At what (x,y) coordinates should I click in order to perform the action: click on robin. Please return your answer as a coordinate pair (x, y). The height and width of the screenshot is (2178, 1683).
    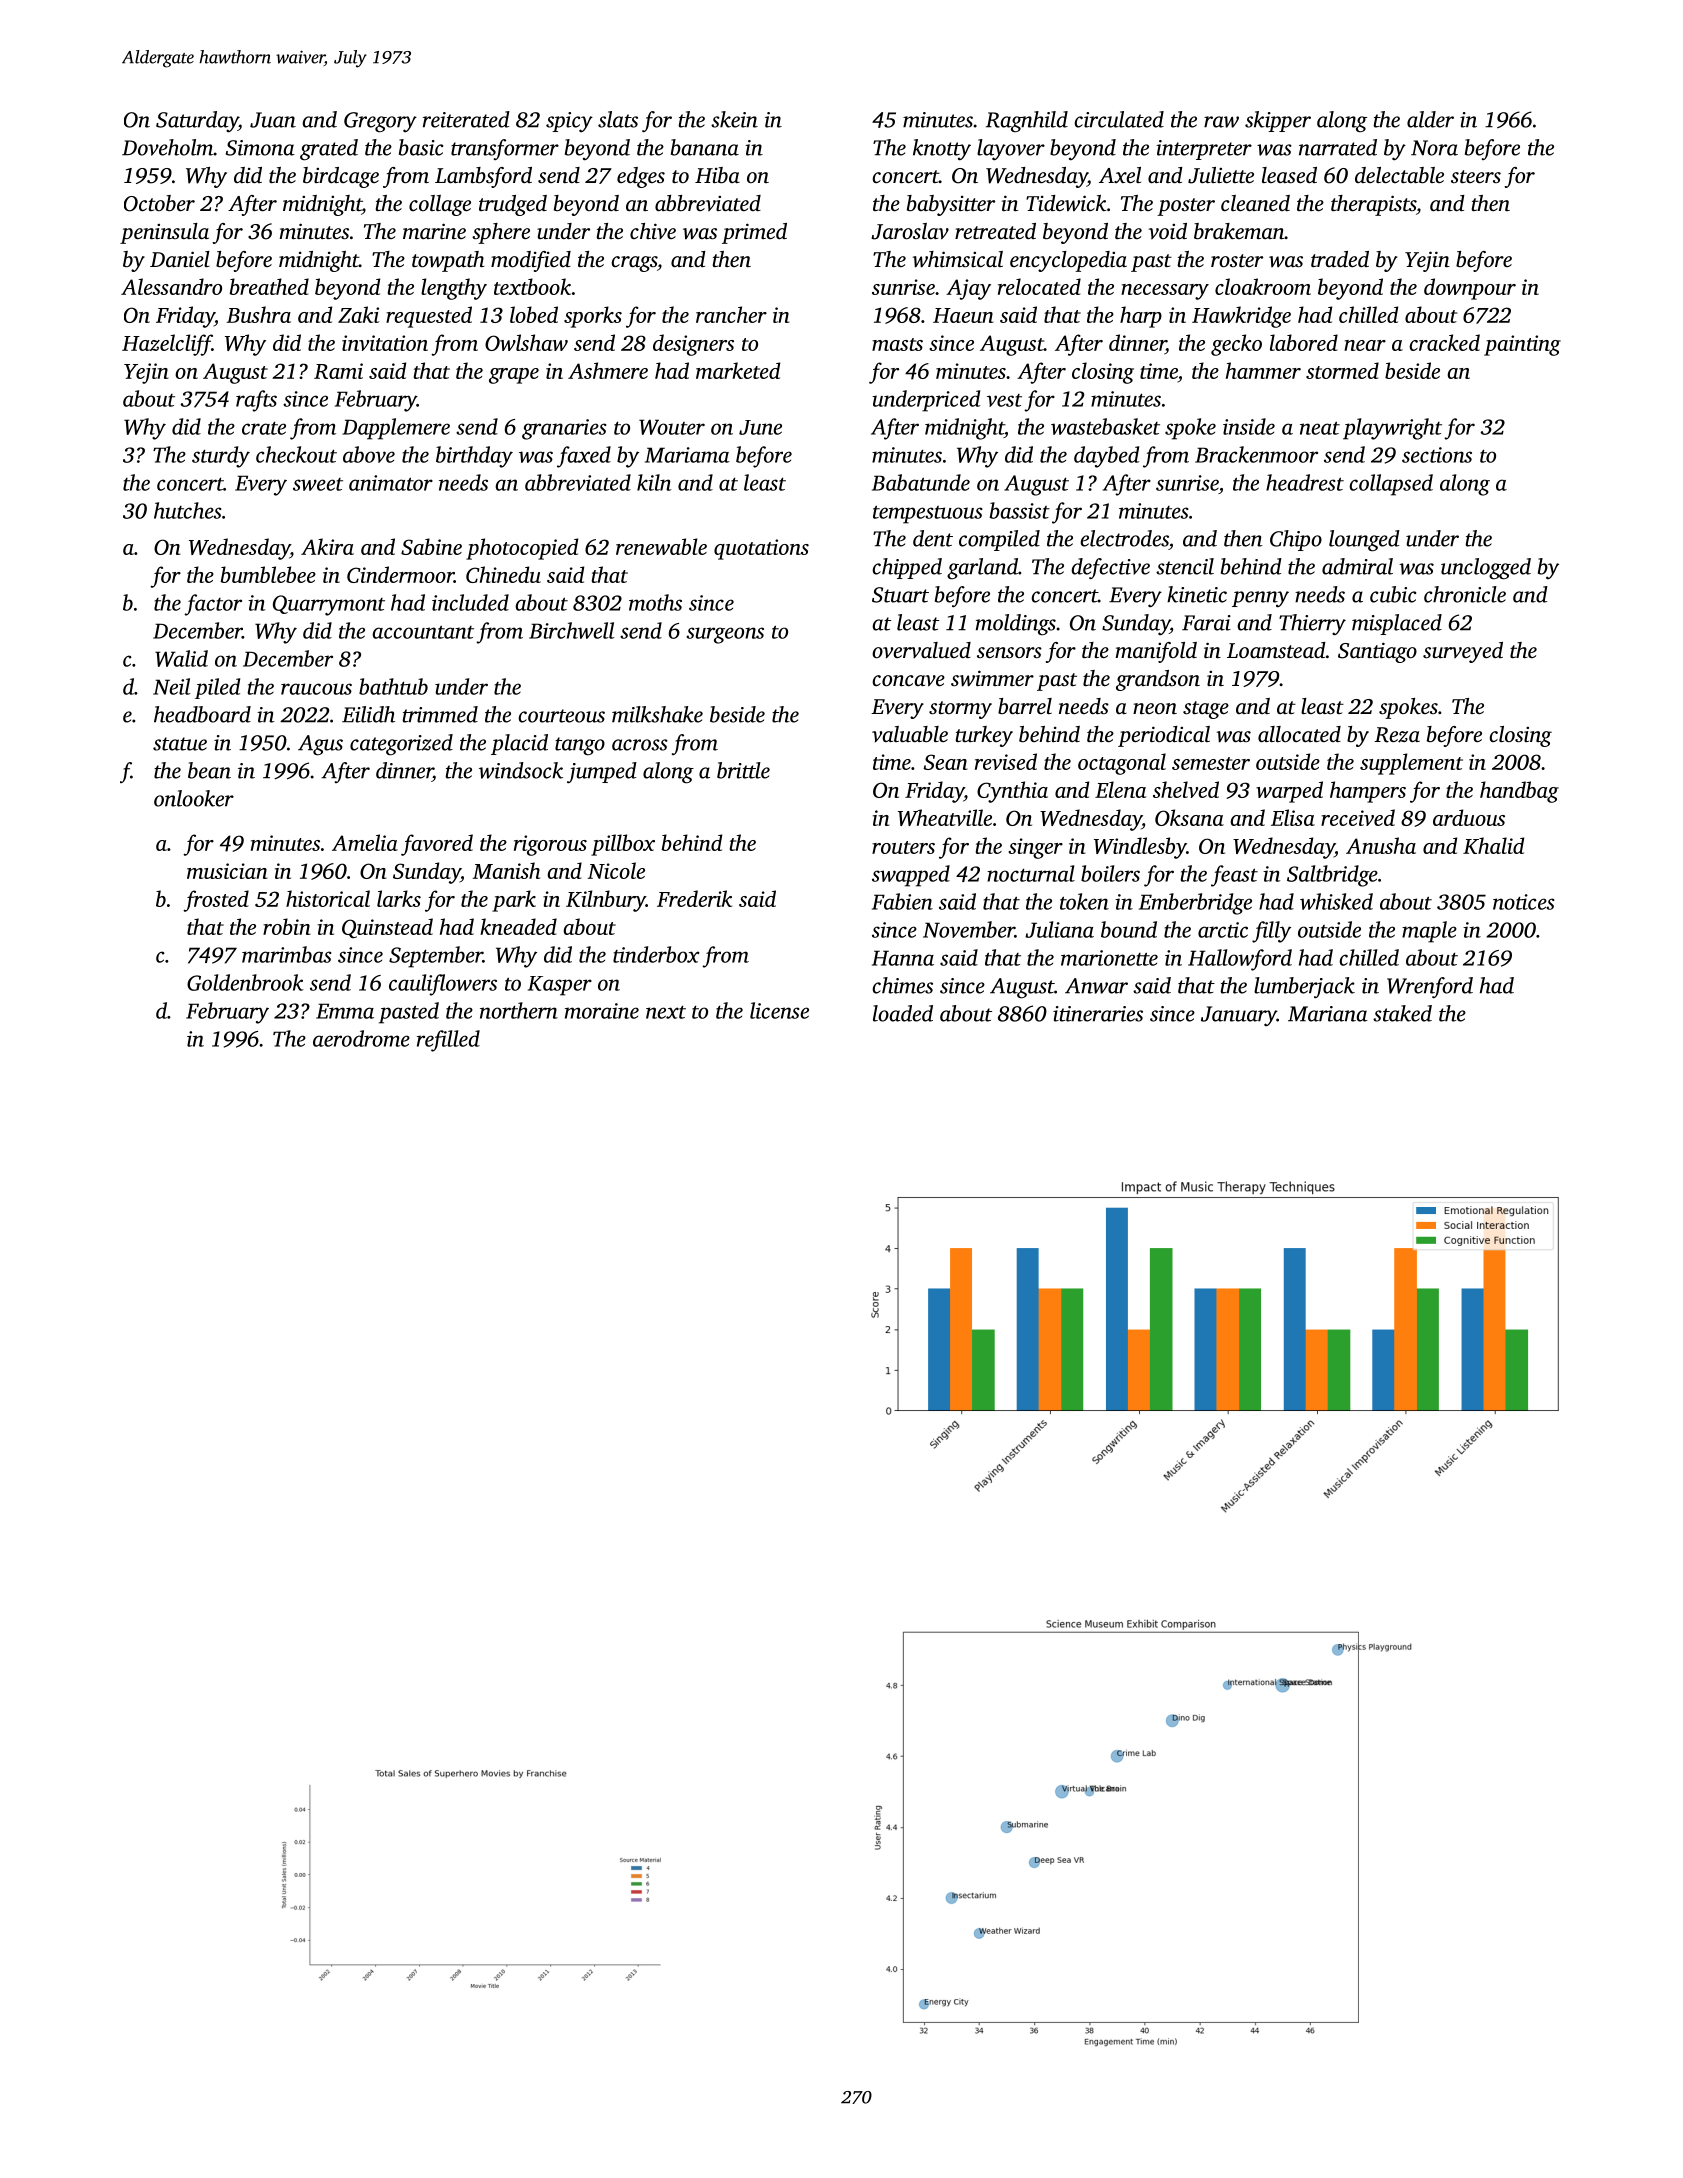
    Looking at the image, I should click on (286, 926).
